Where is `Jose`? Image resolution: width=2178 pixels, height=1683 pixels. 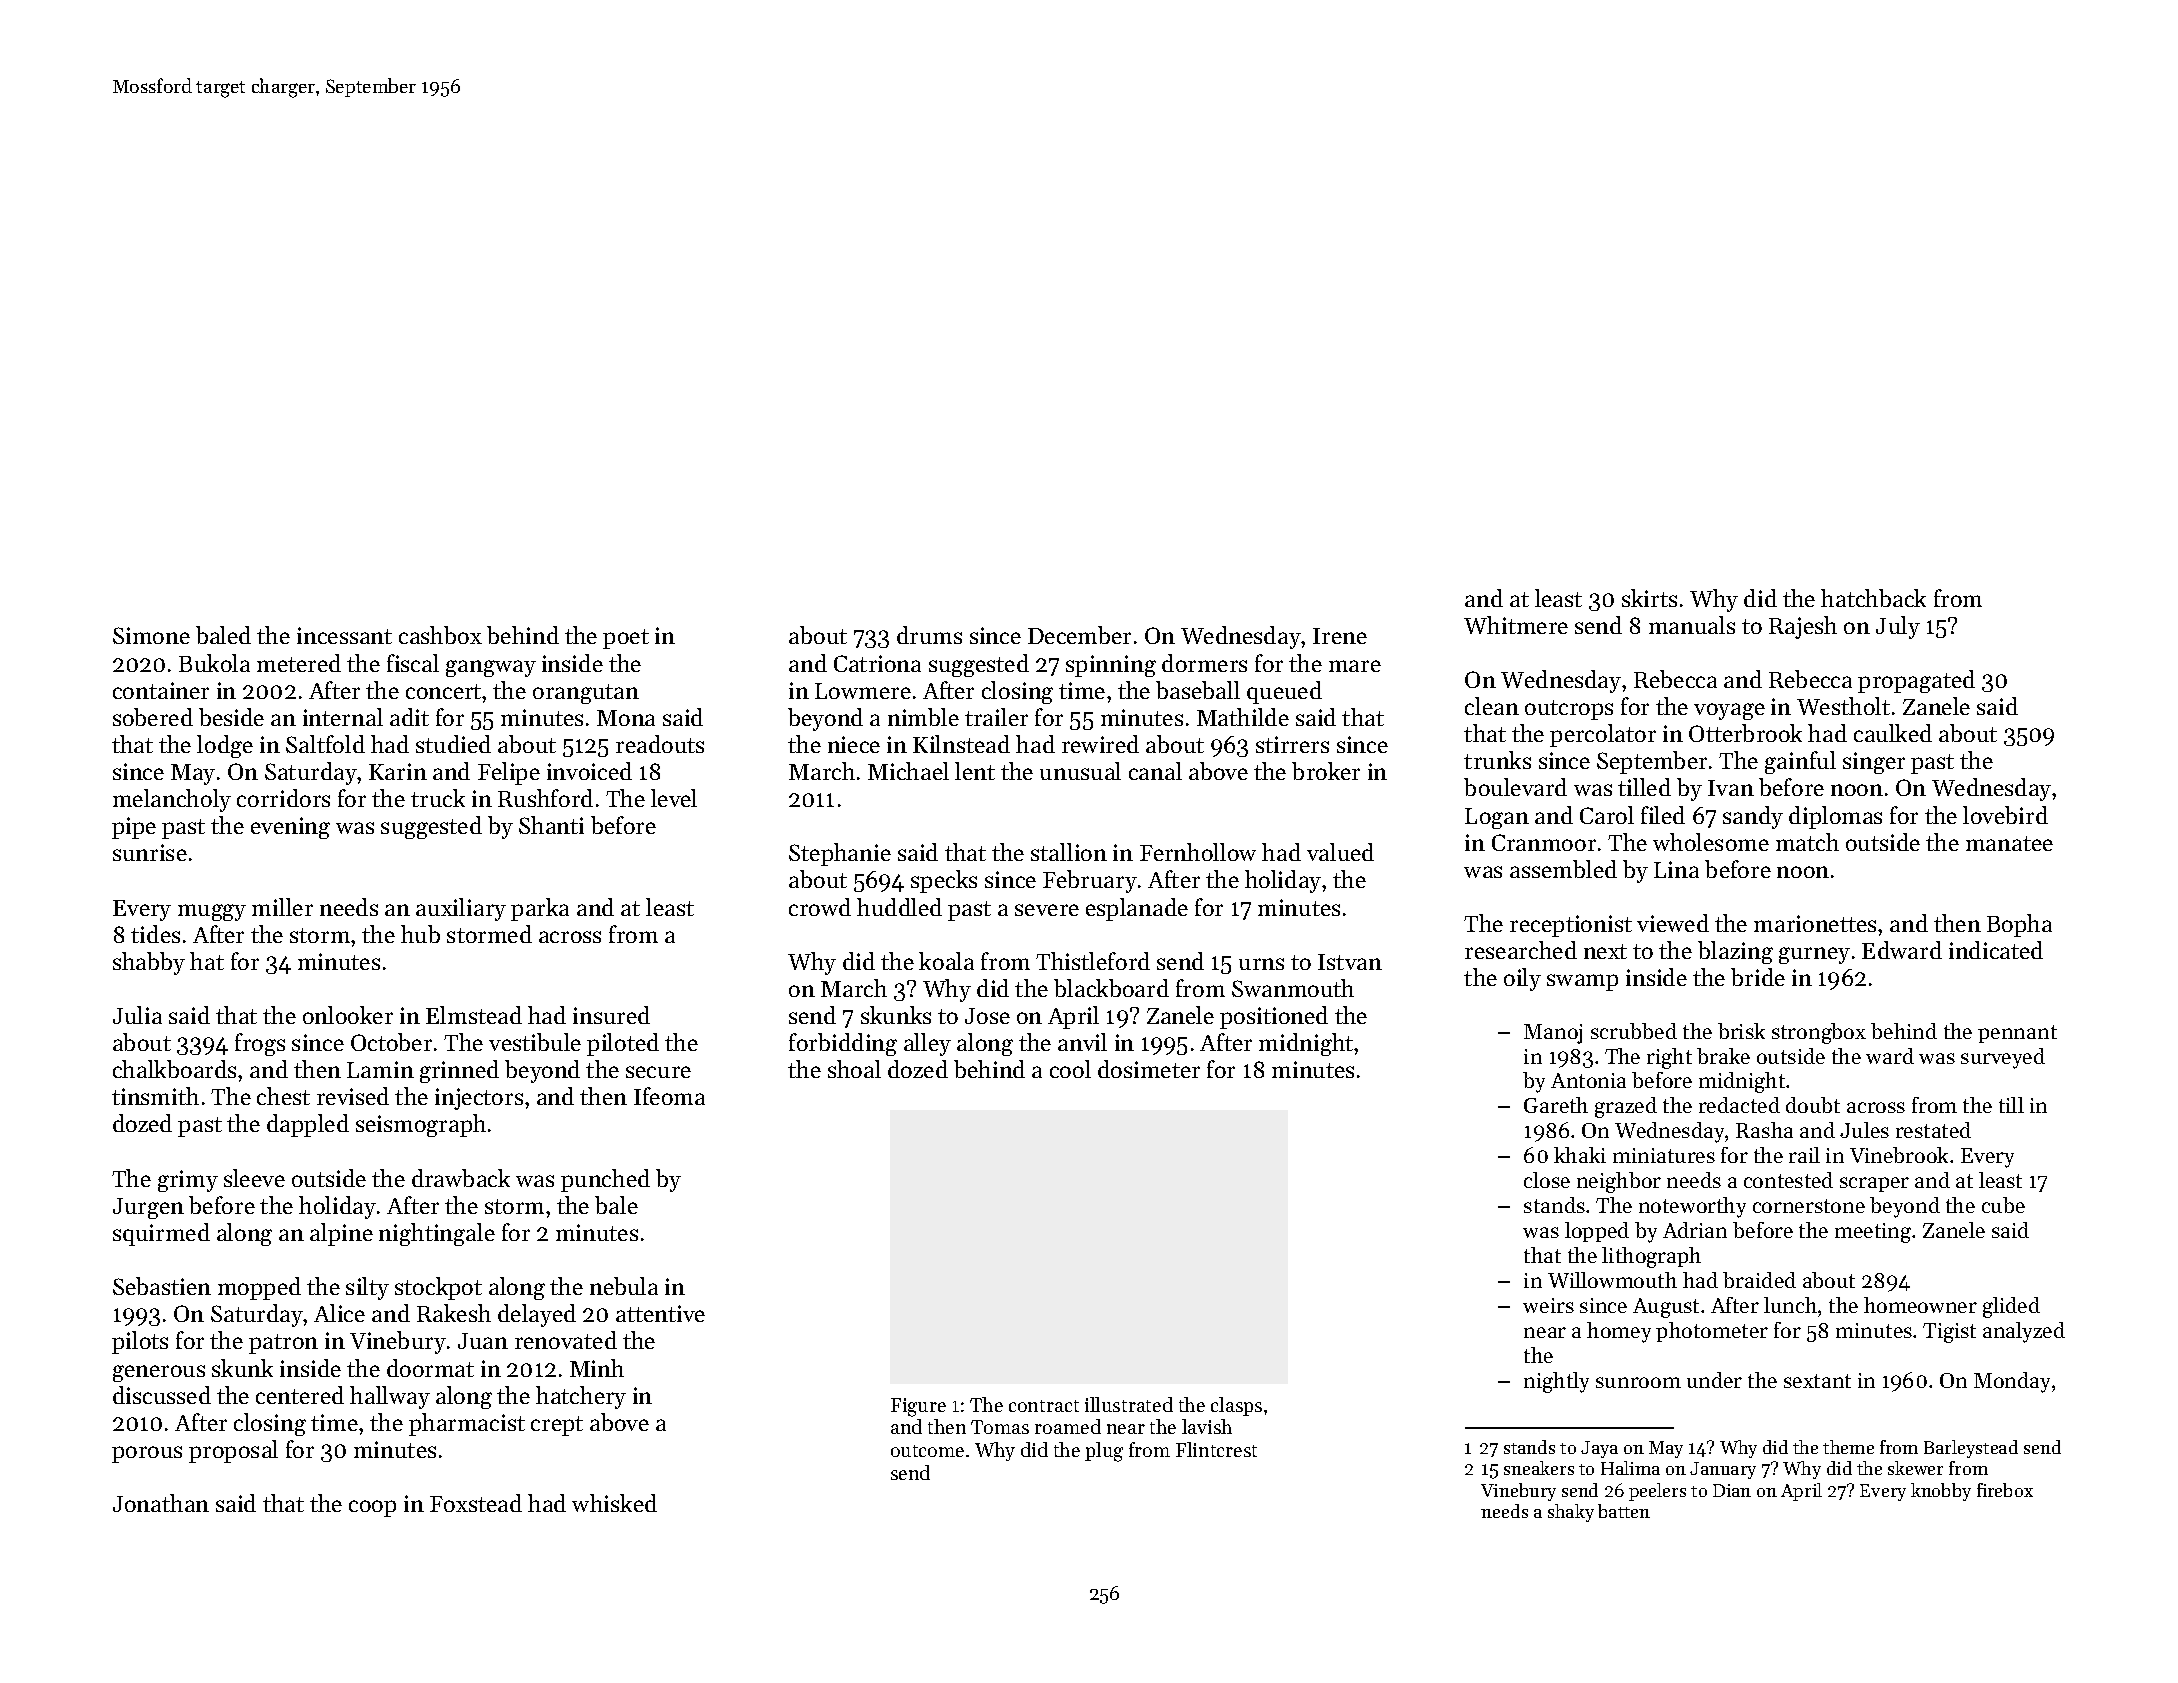 Jose is located at coordinates (987, 1016).
